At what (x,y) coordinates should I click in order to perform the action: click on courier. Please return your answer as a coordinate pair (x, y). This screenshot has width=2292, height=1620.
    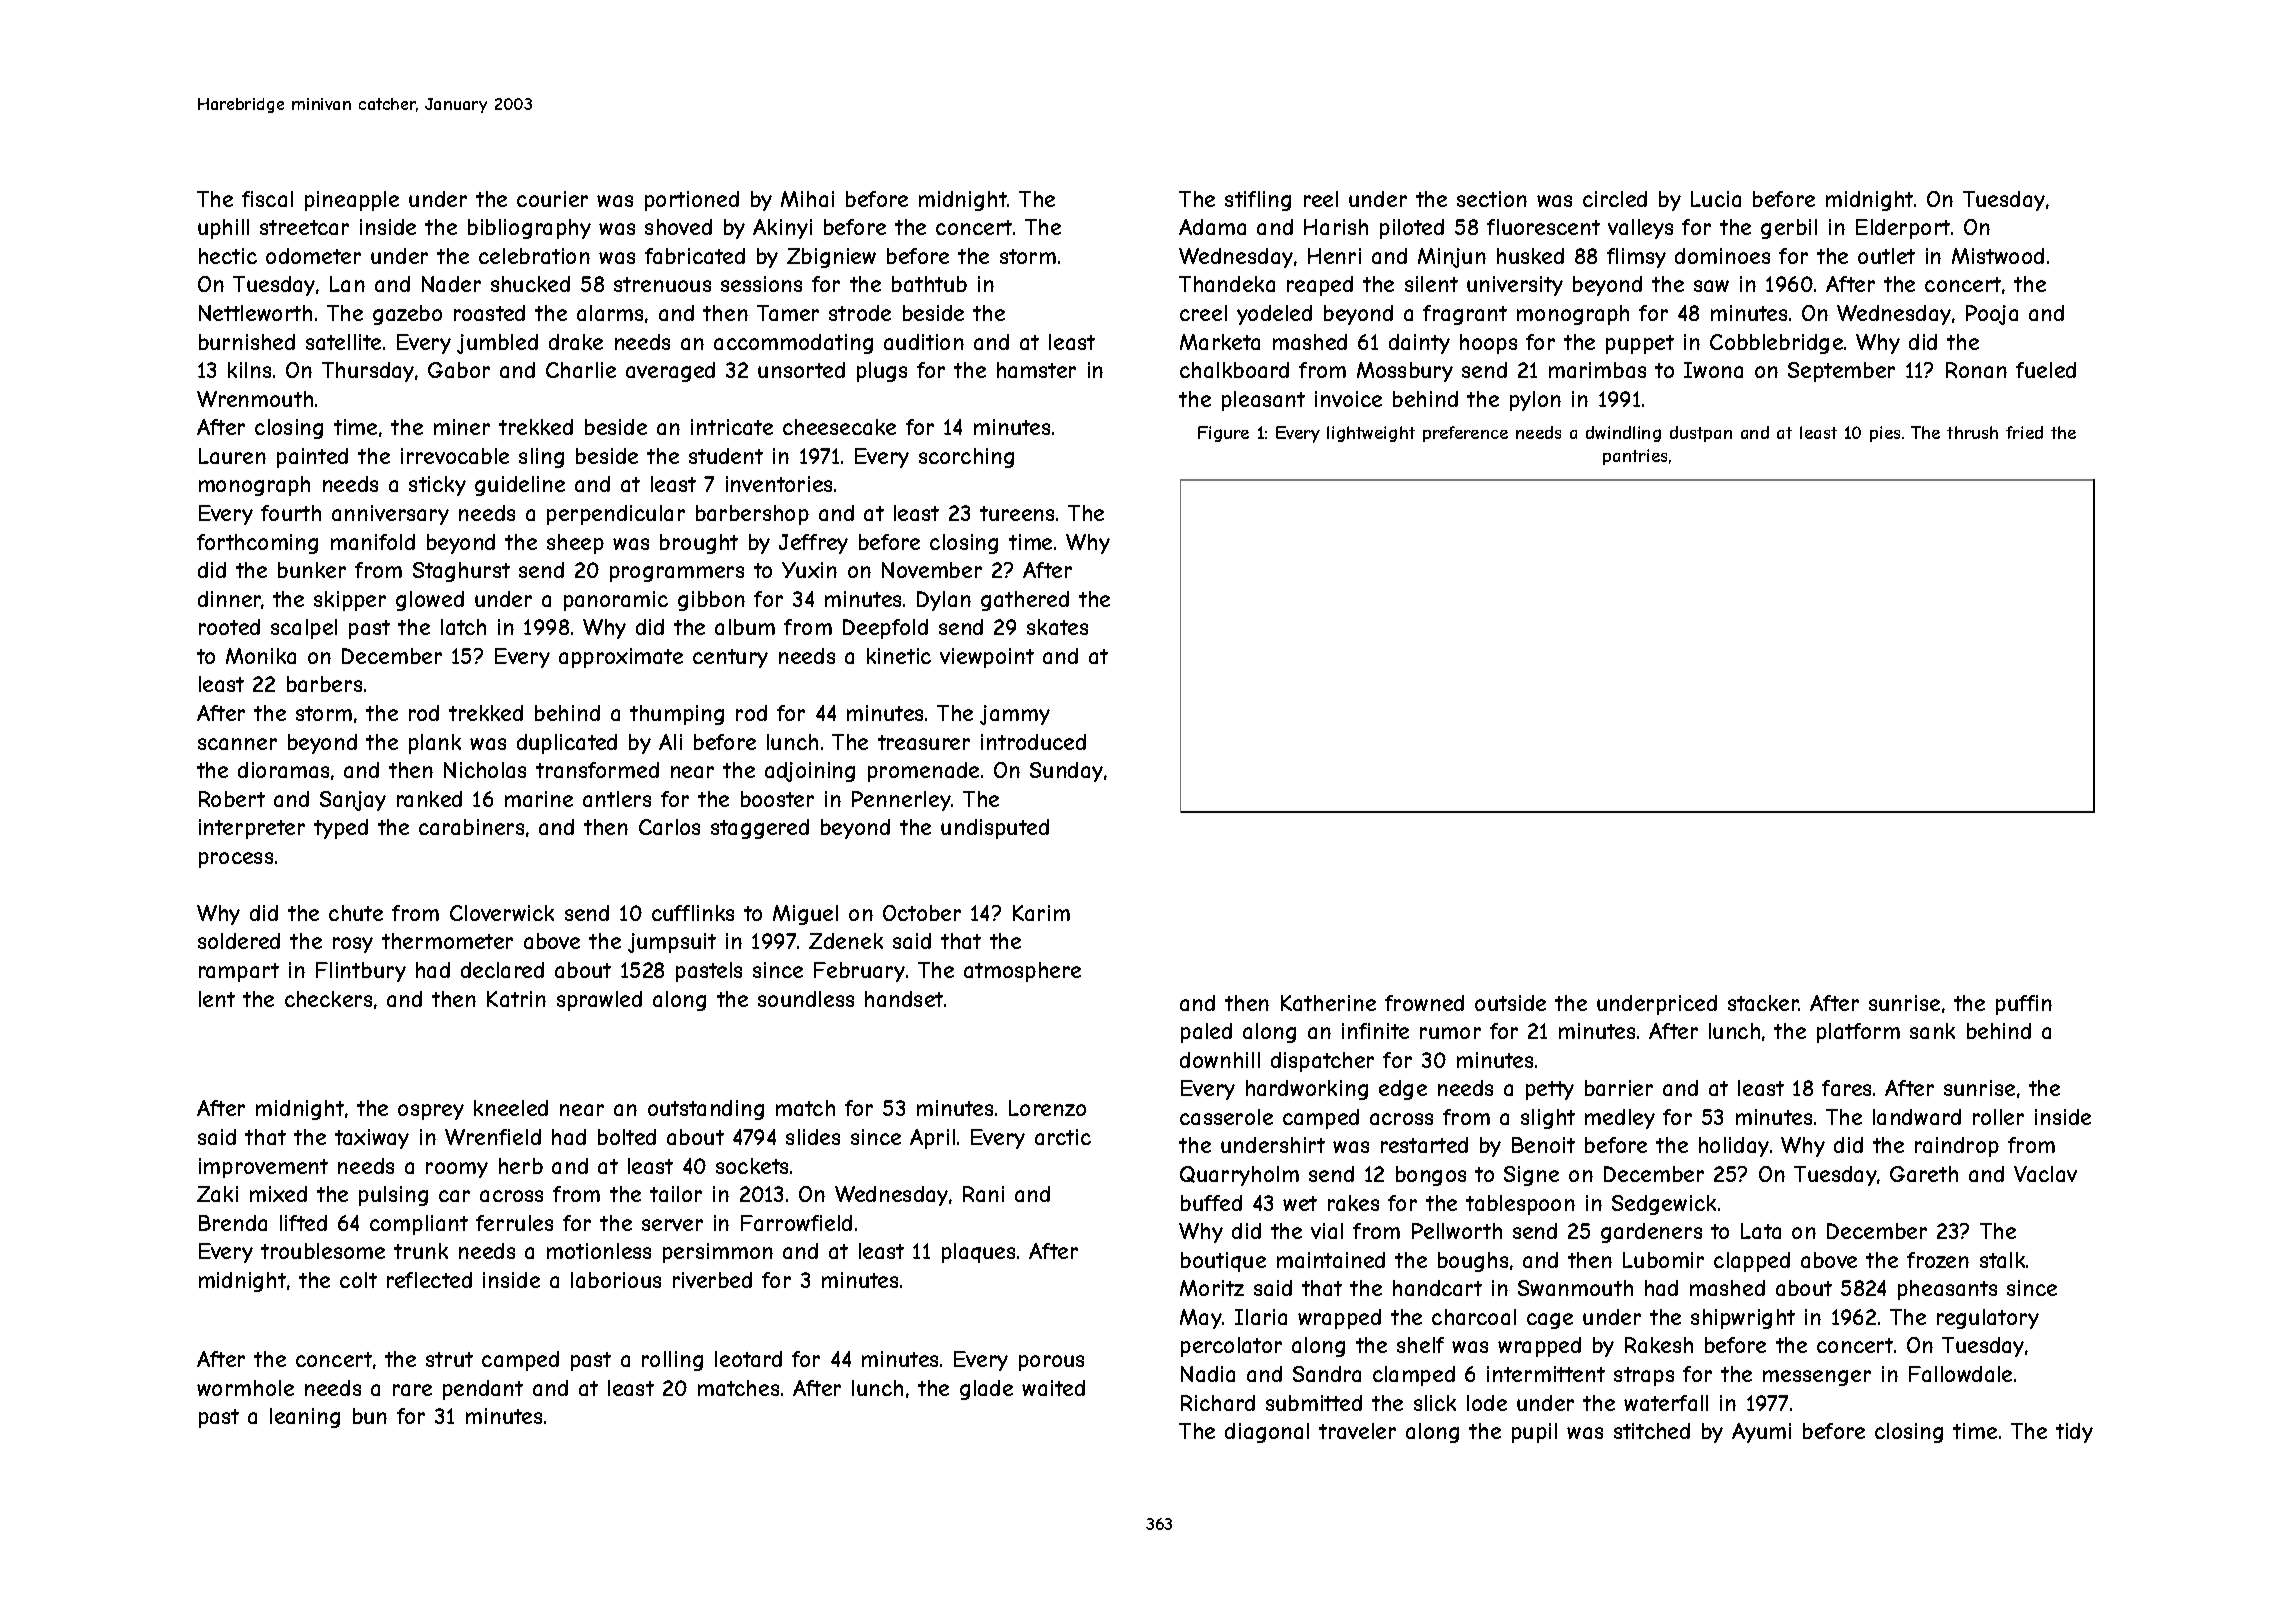
    Looking at the image, I should click on (552, 199).
